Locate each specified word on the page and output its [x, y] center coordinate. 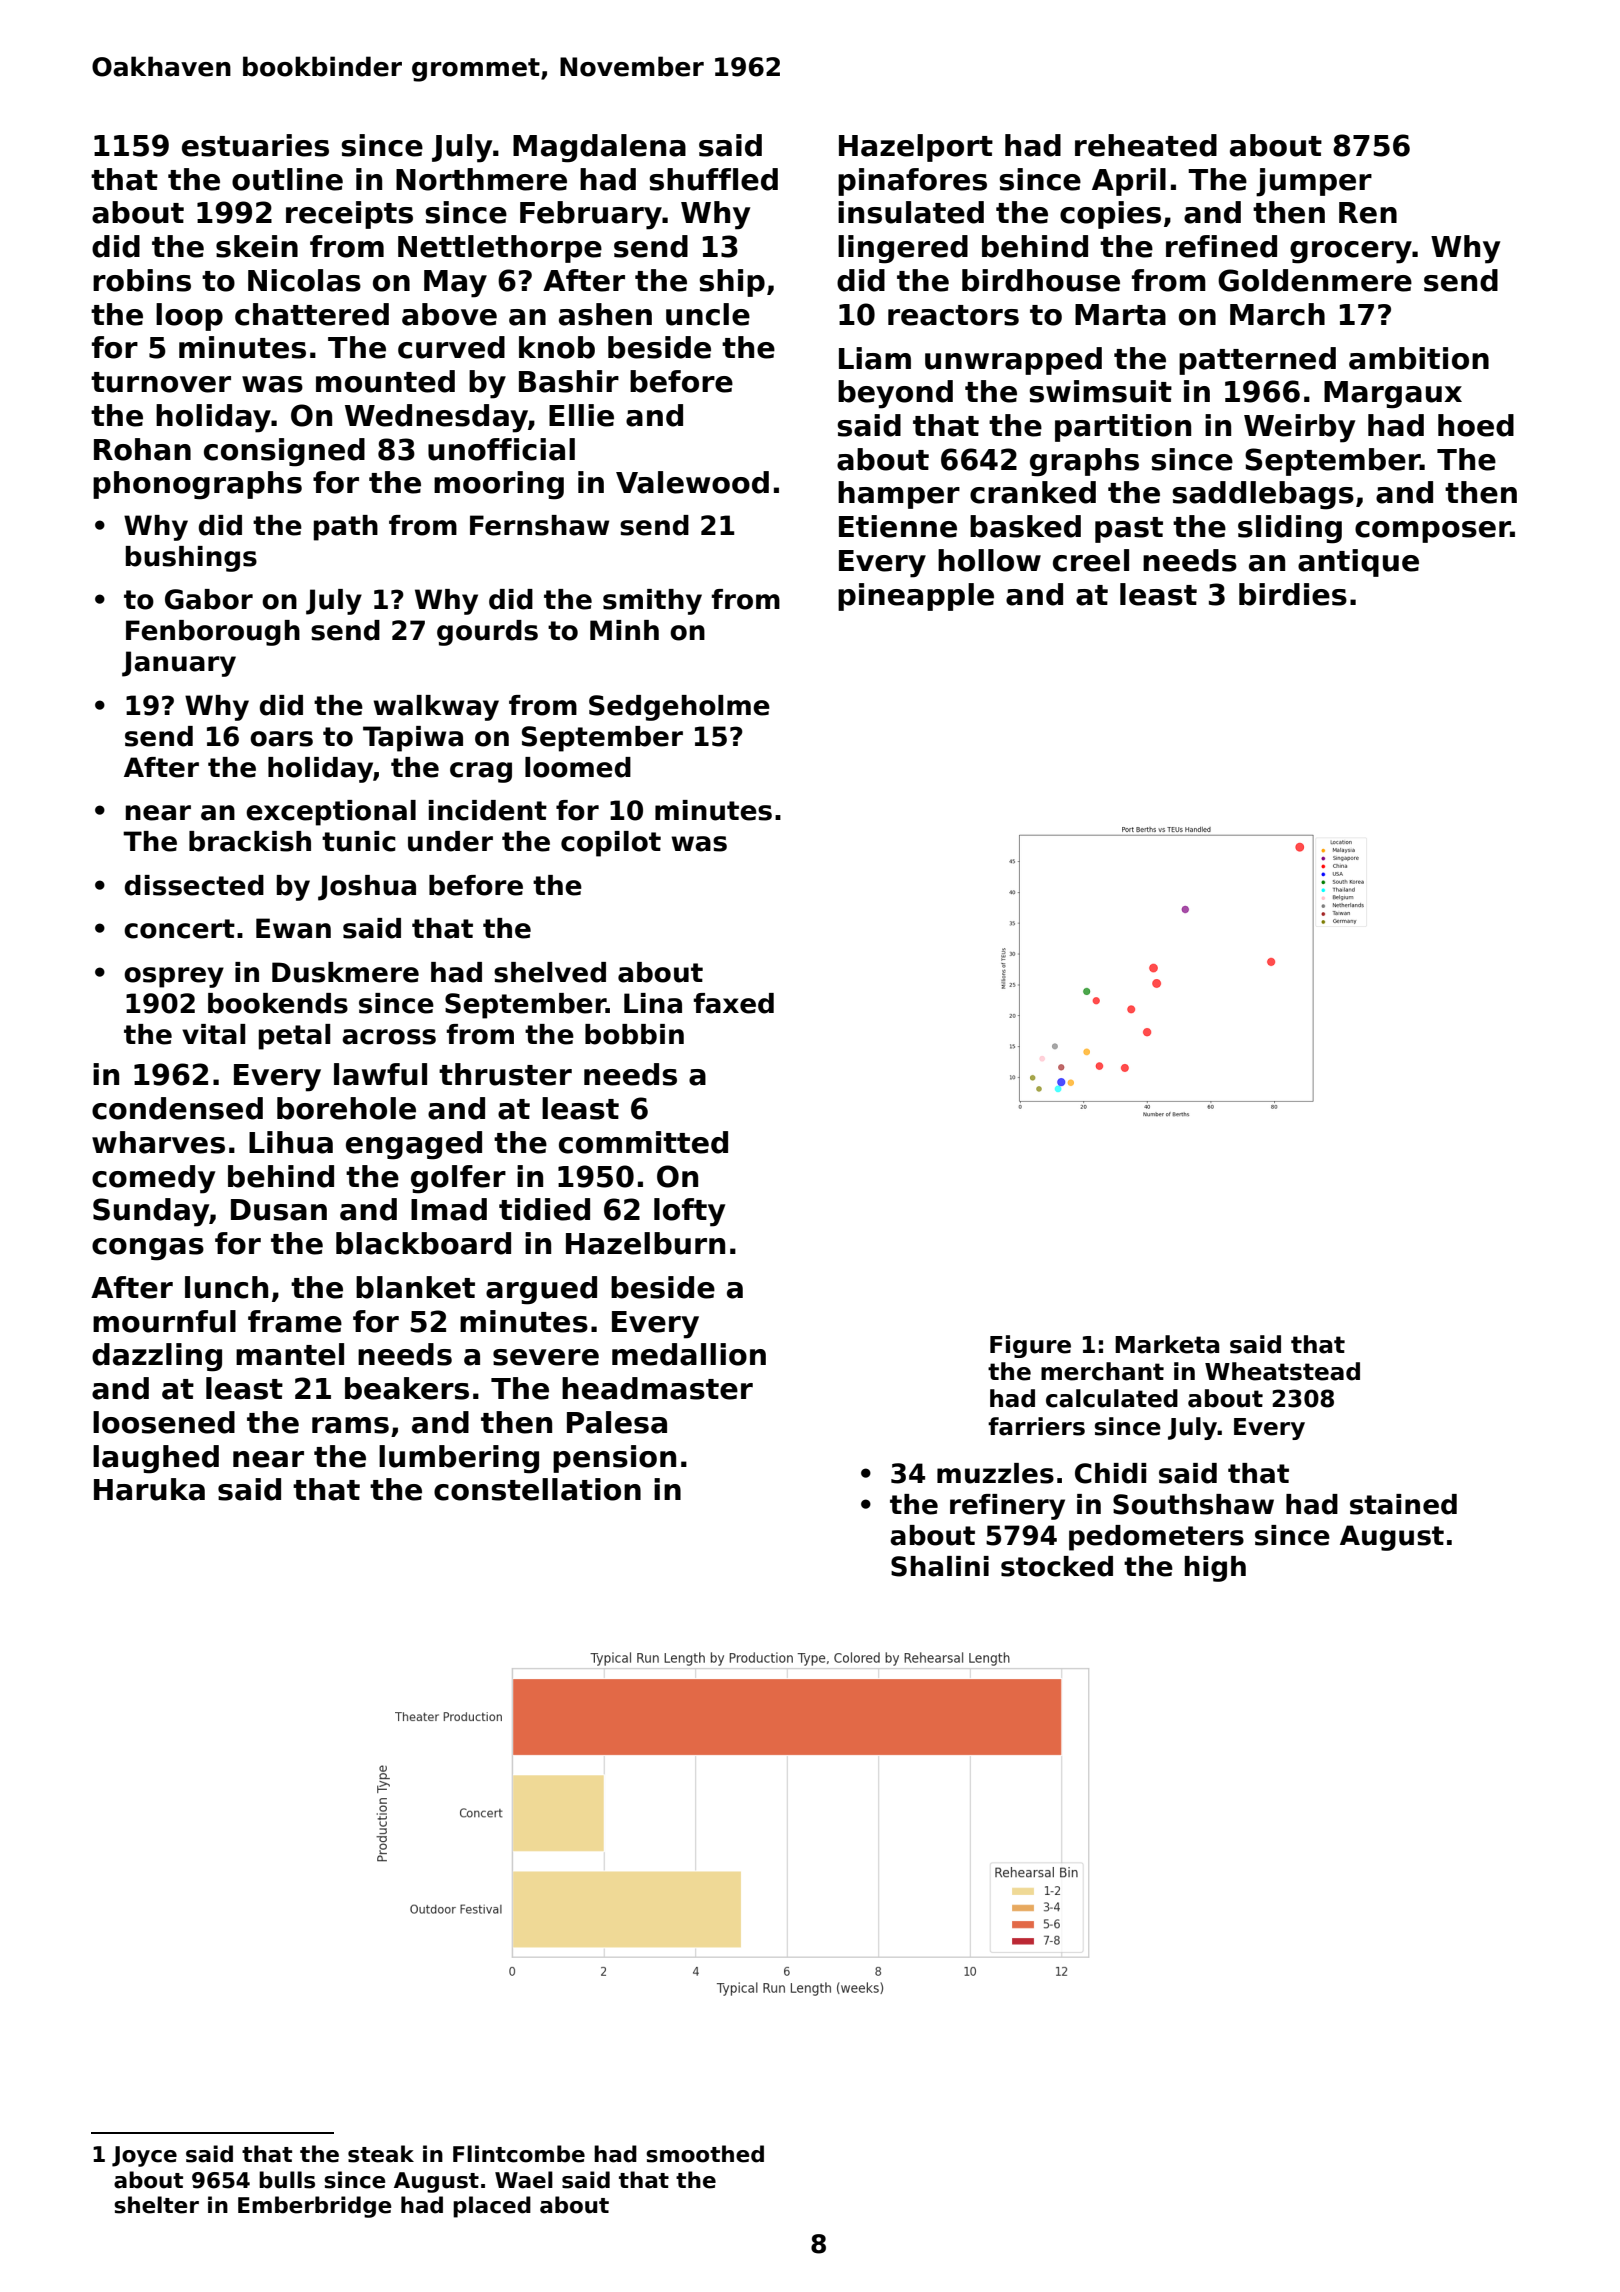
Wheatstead [1282, 1371]
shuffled [713, 179]
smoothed [705, 2154]
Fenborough [213, 633]
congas [148, 1249]
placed [492, 2207]
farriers [1036, 1426]
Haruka [149, 1489]
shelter [156, 2205]
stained [1403, 1504]
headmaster [657, 1388]
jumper [1314, 182]
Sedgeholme [679, 708]
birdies [1293, 594]
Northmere [481, 179]
